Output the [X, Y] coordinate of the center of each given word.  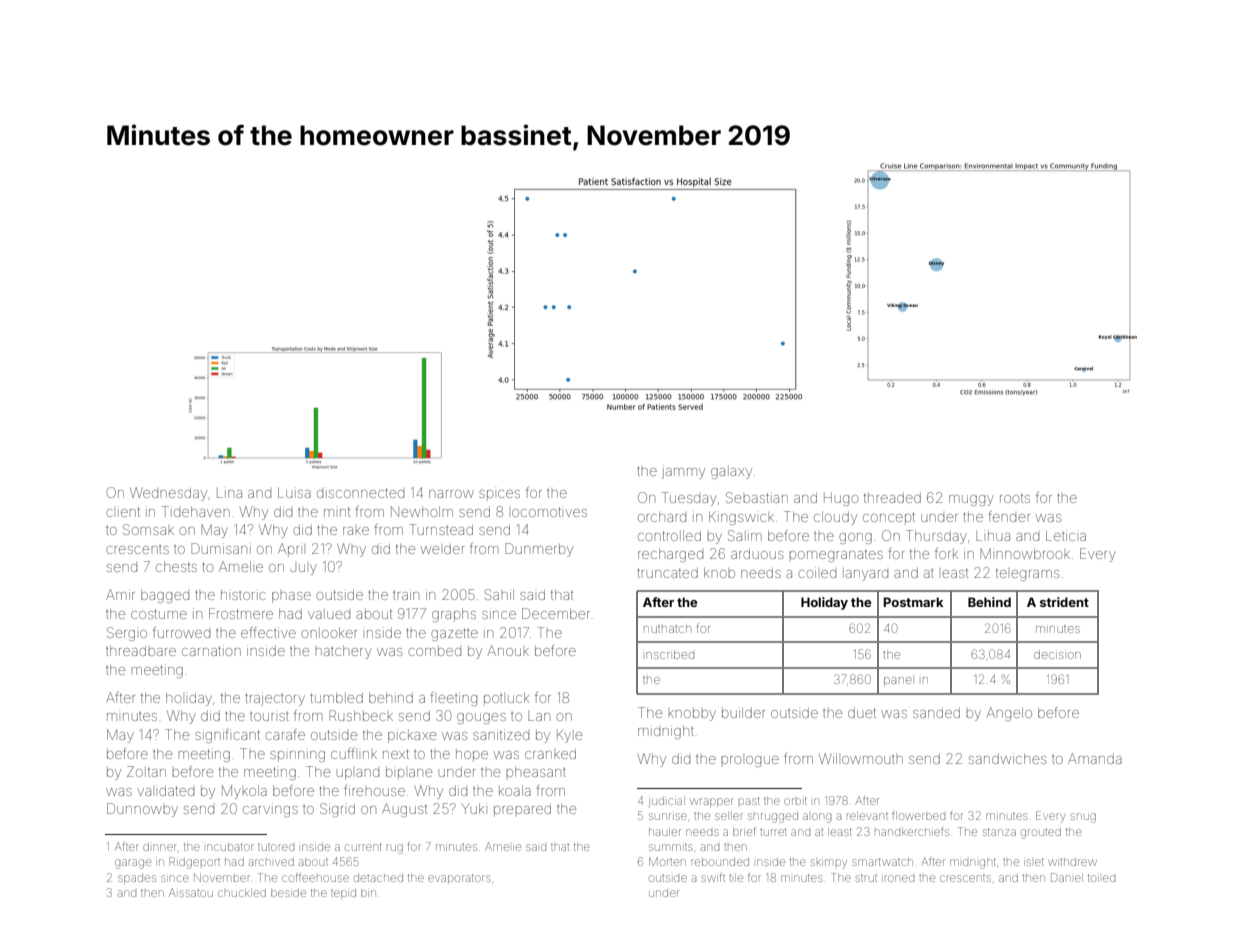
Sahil [499, 594]
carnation [211, 650]
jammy [683, 472]
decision [1057, 654]
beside [288, 893]
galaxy [731, 472]
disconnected [360, 492]
